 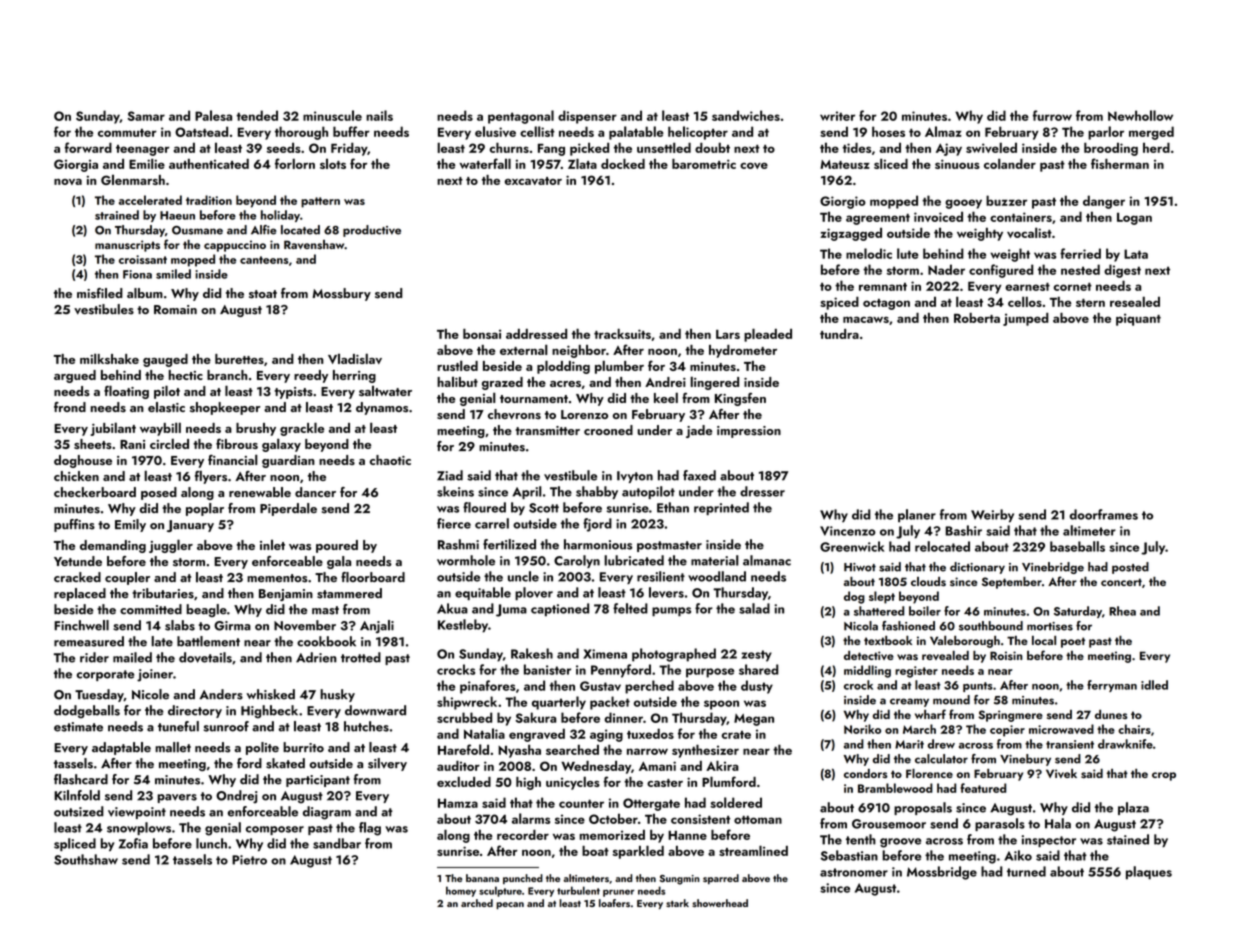 What do you see at coordinates (492, 523) in the screenshot?
I see `carrel` at bounding box center [492, 523].
